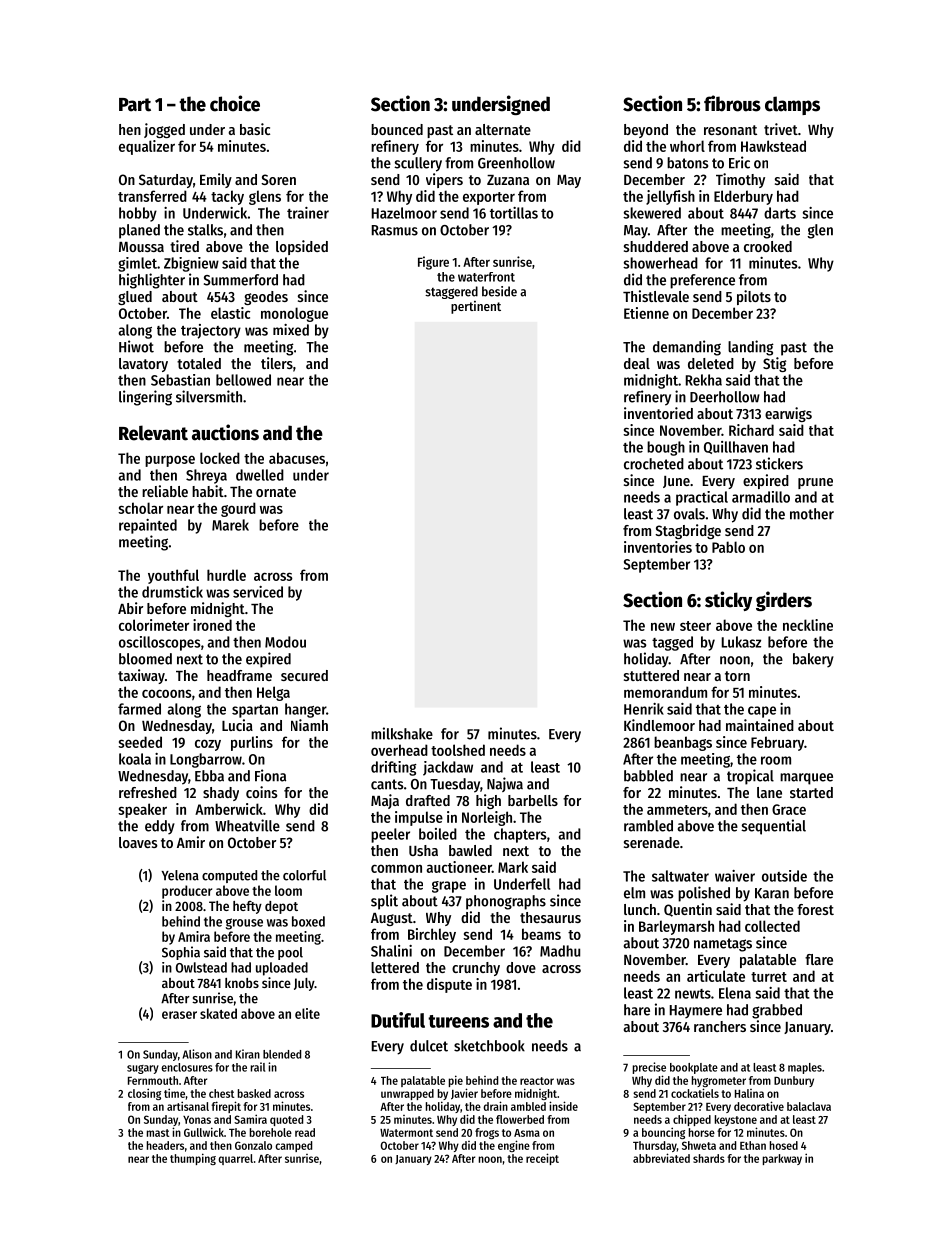 The height and width of the screenshot is (1233, 952). What do you see at coordinates (137, 264) in the screenshot?
I see `gimlet` at bounding box center [137, 264].
